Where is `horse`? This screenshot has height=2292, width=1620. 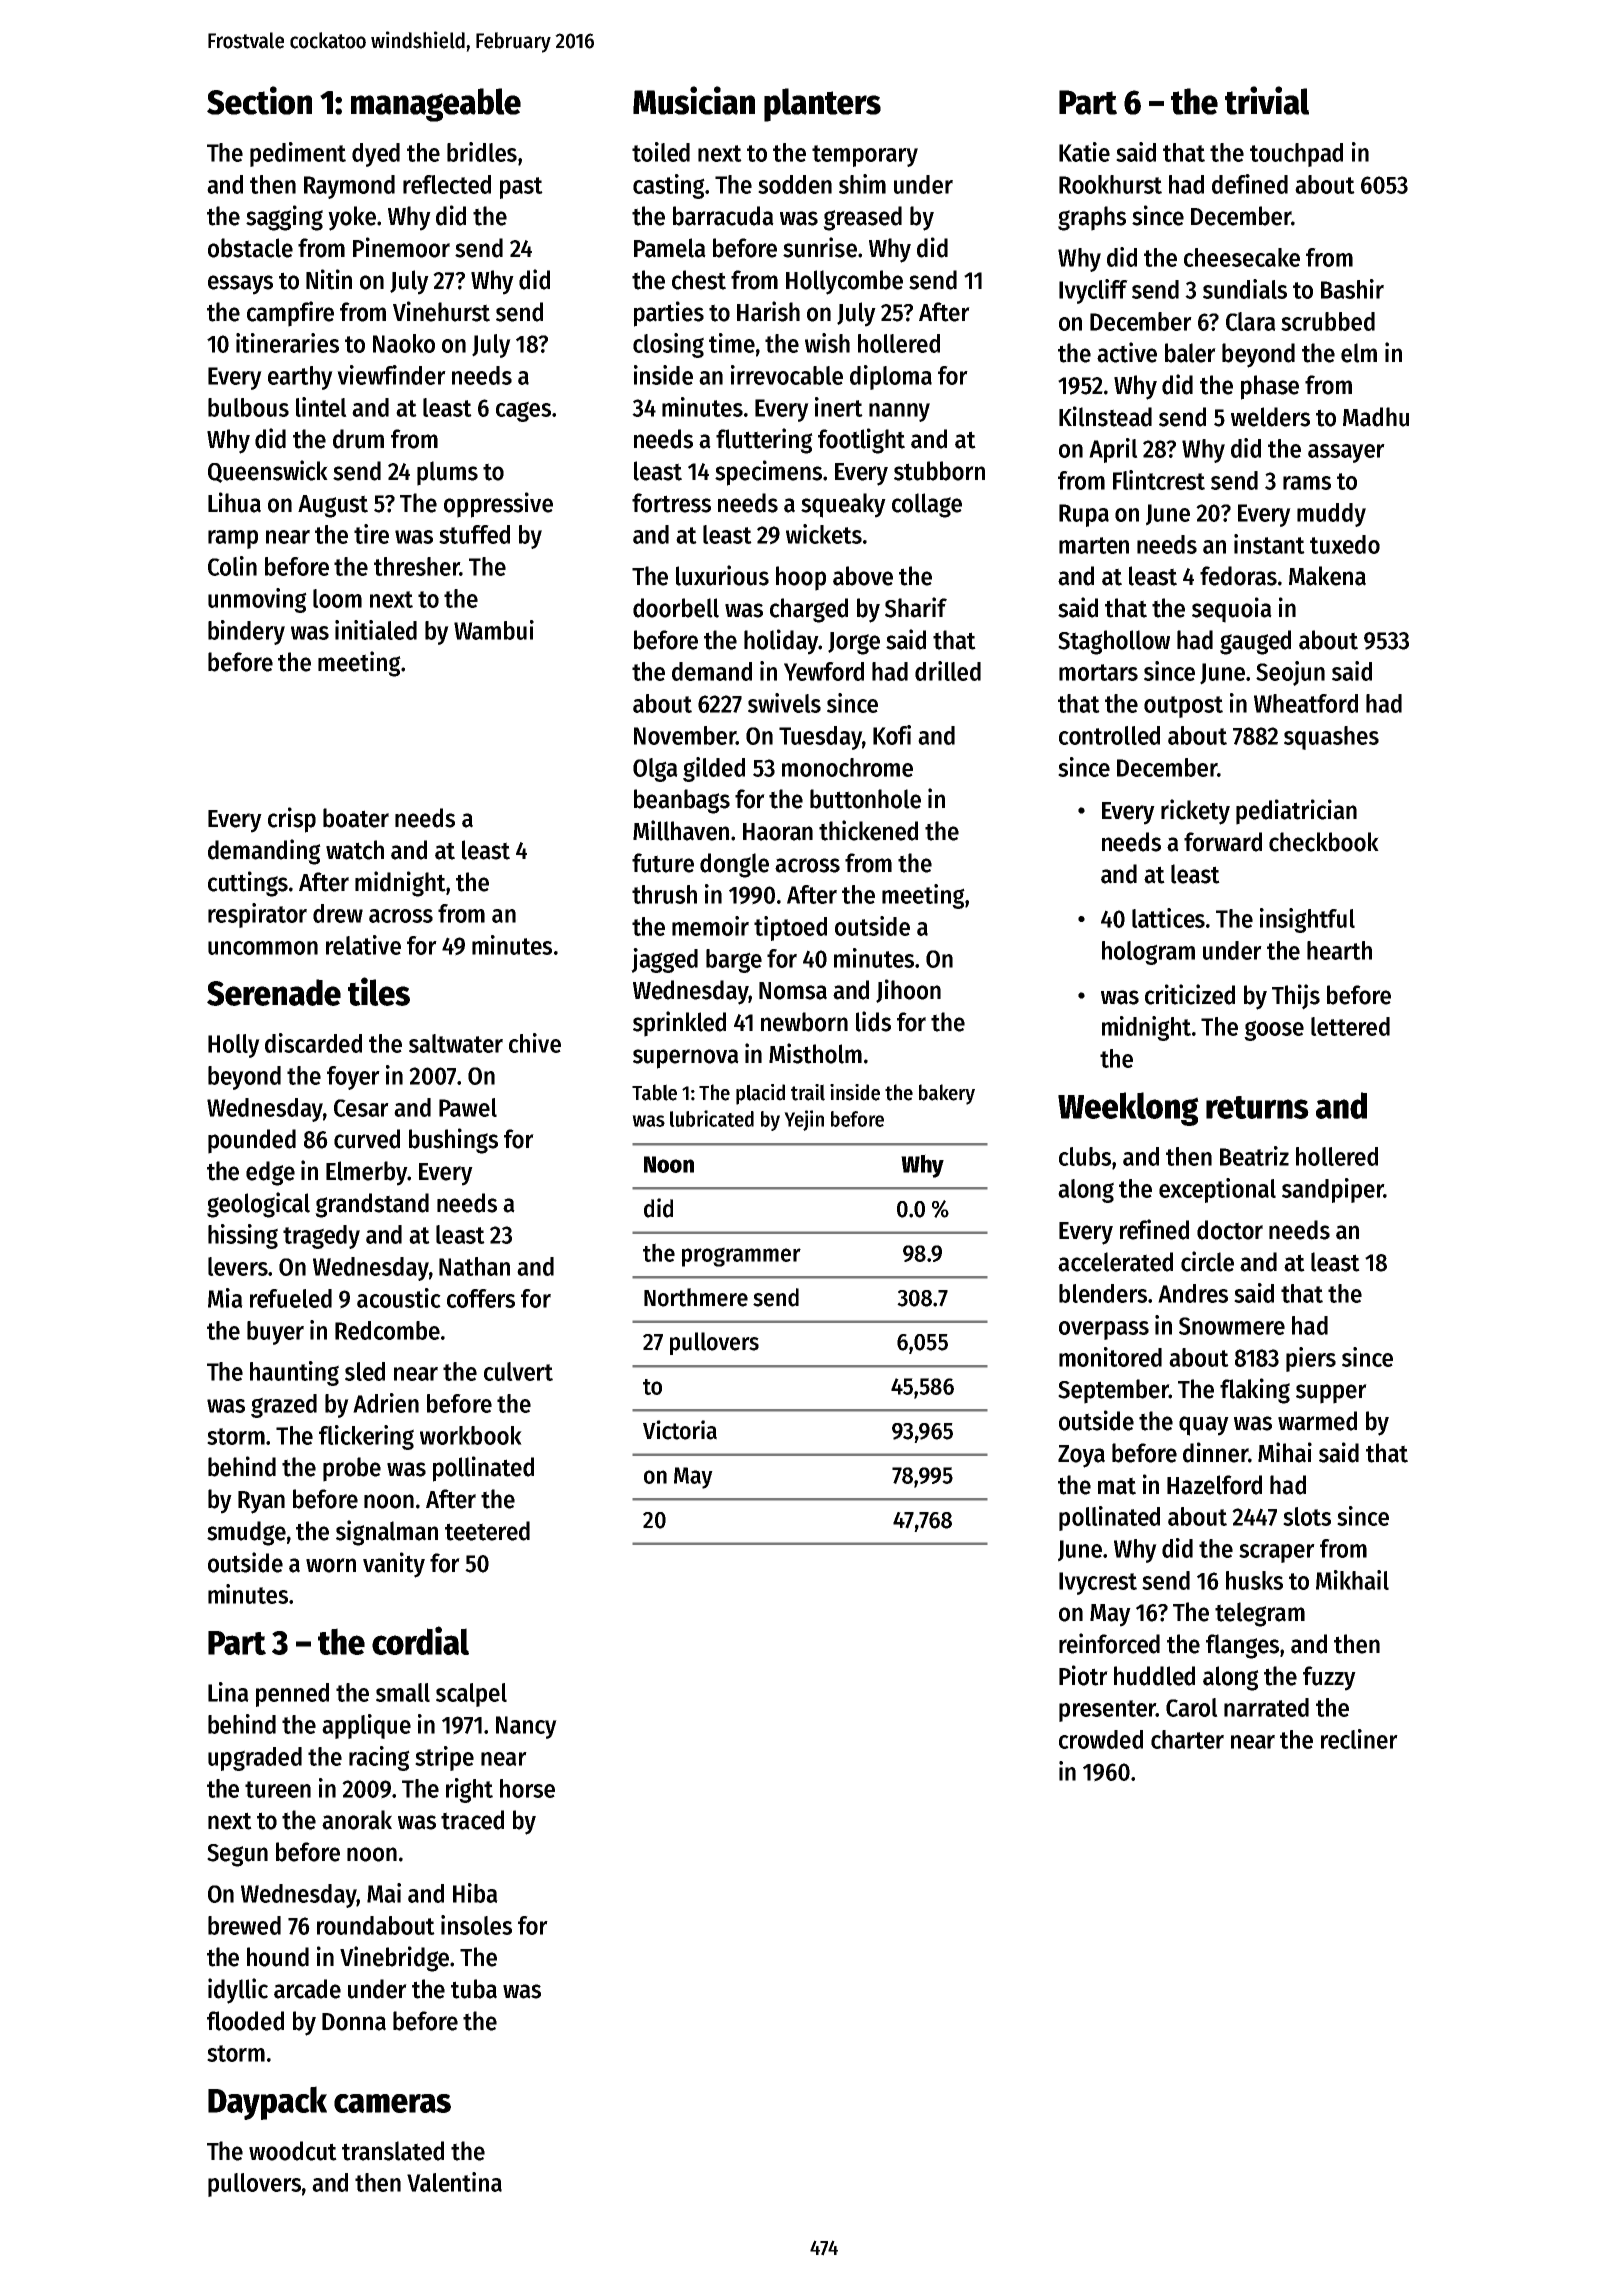 horse is located at coordinates (527, 1788).
